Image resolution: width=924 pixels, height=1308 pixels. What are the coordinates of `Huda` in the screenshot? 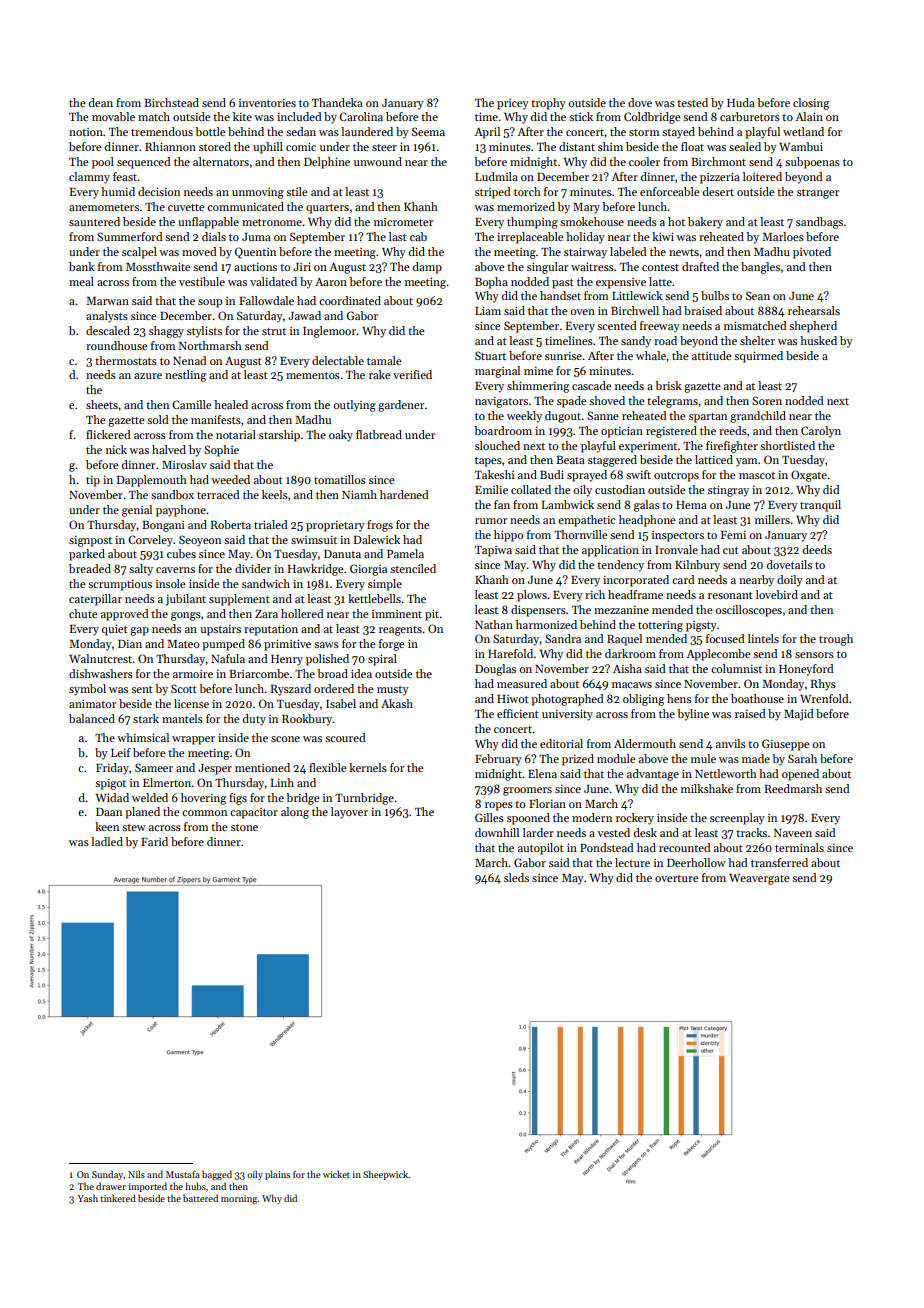 It's located at (741, 102).
